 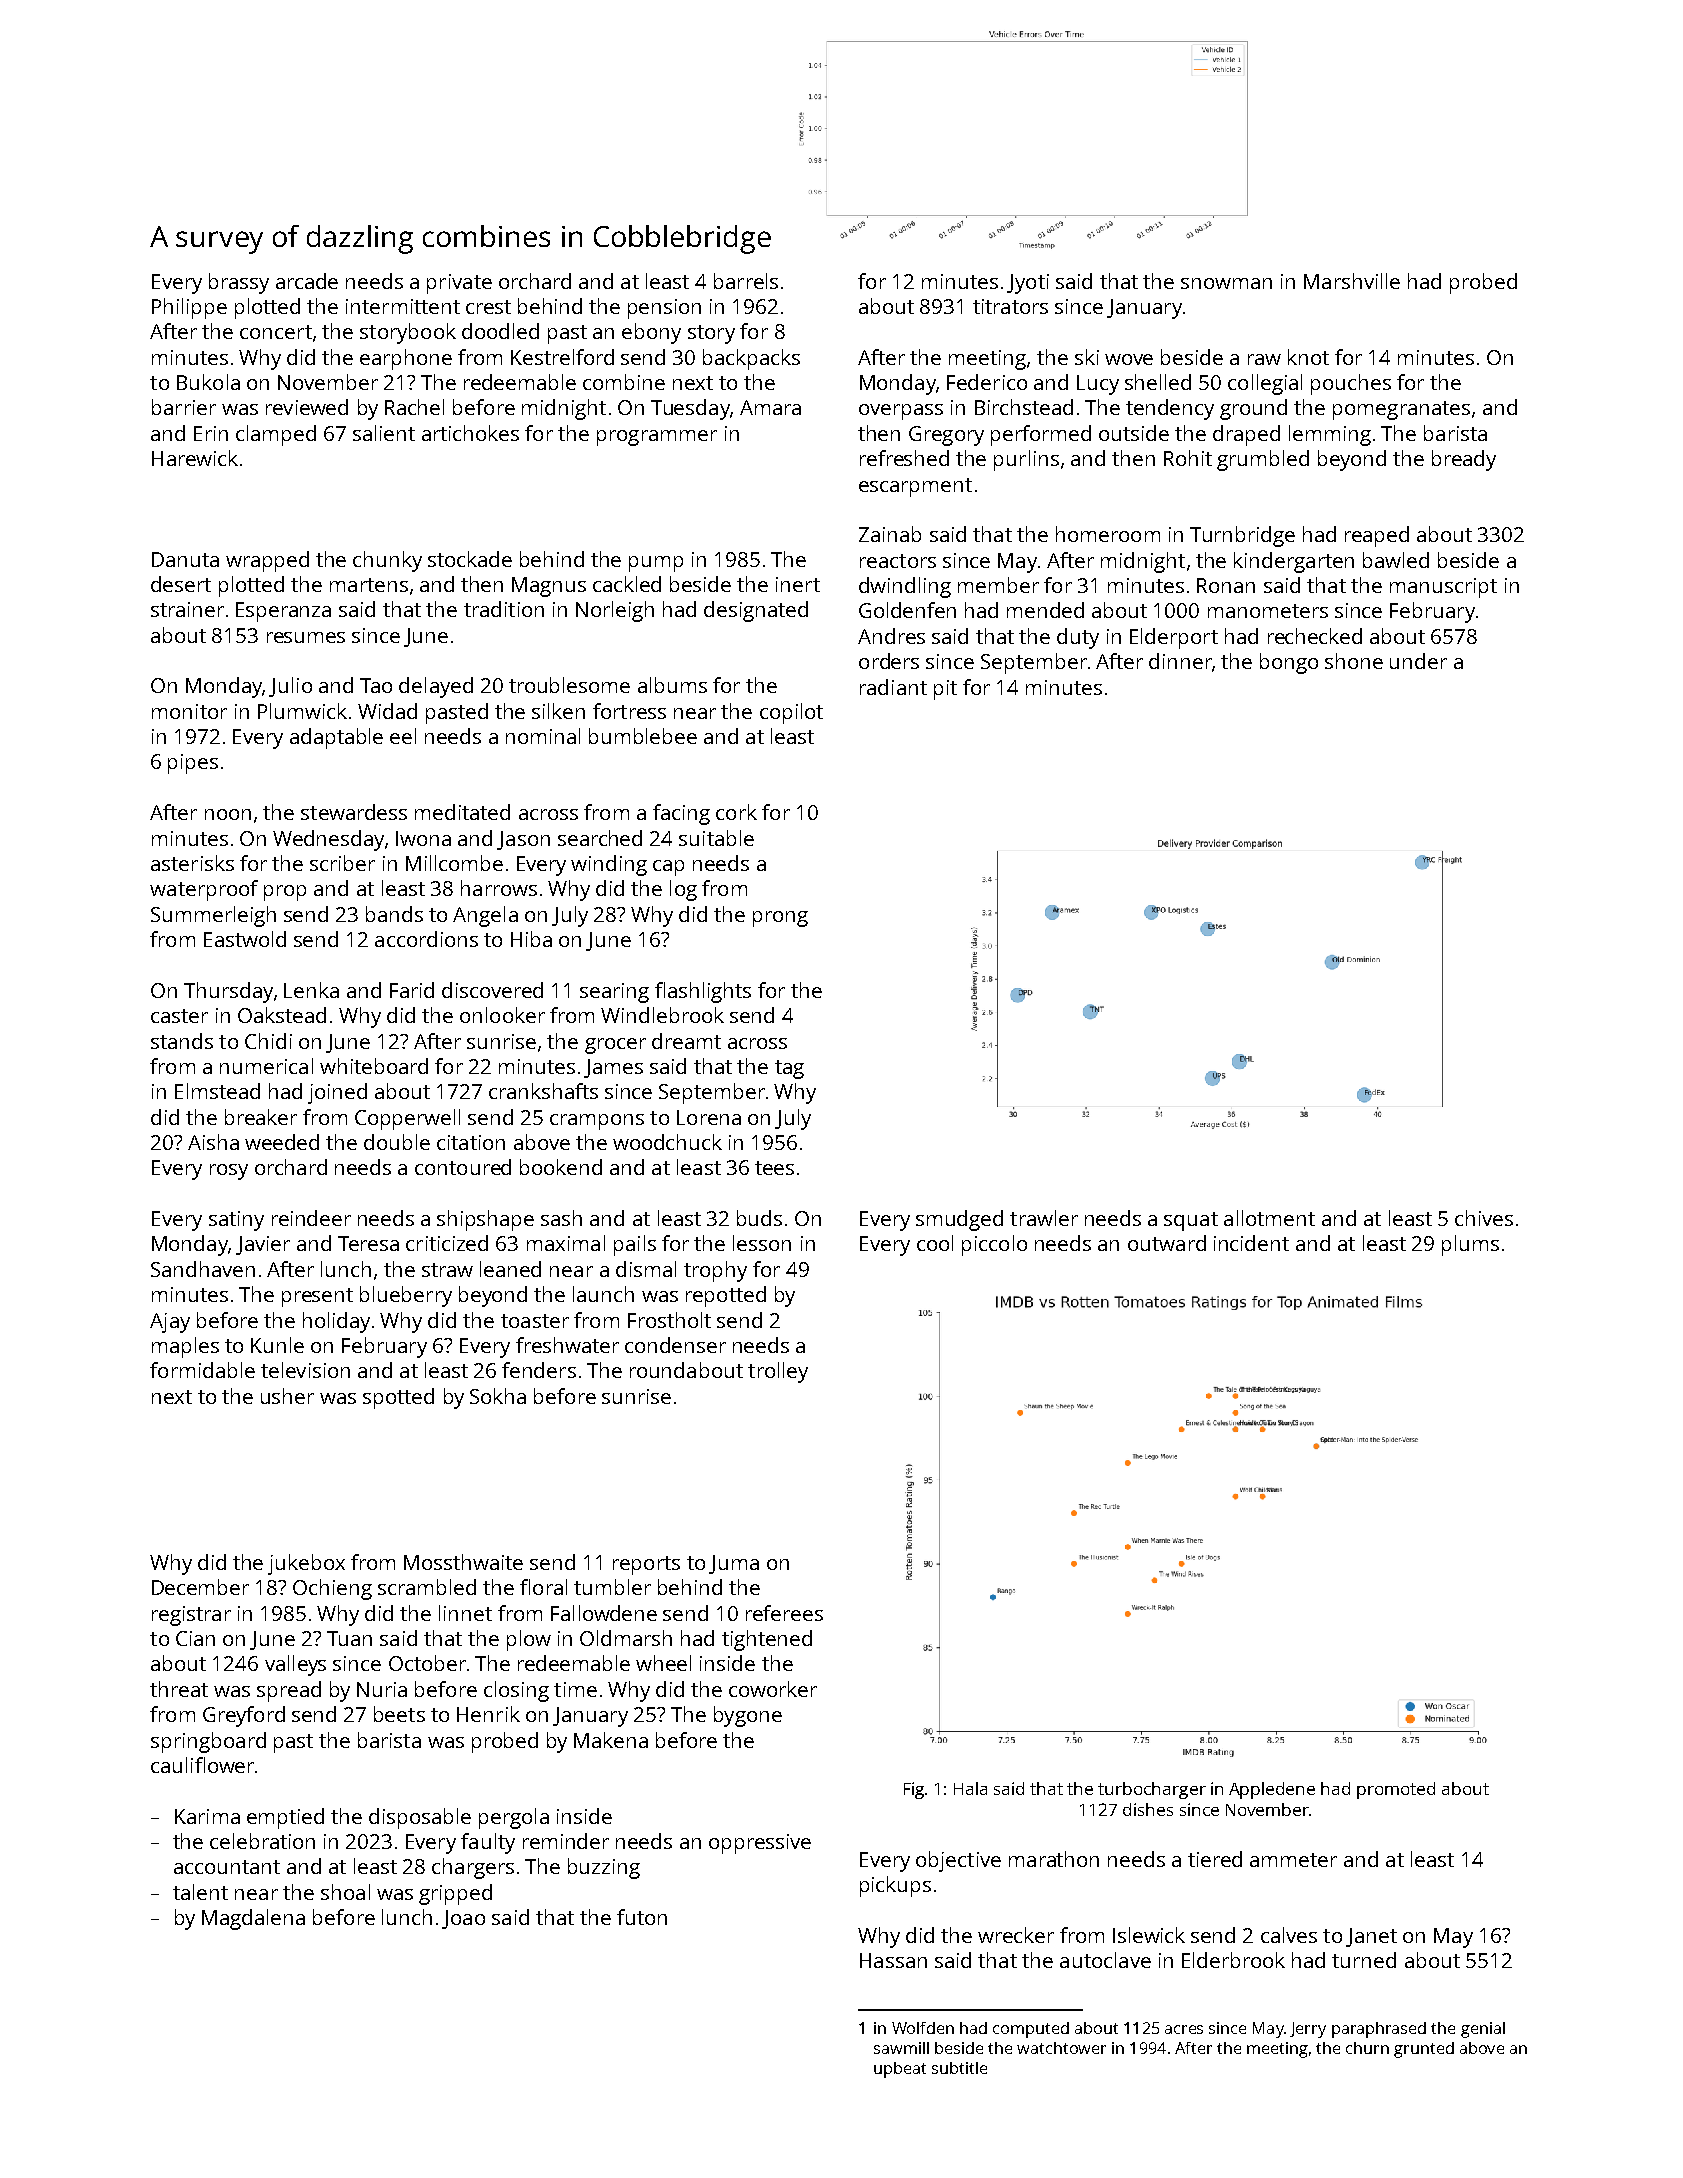 I want to click on searing, so click(x=614, y=993).
